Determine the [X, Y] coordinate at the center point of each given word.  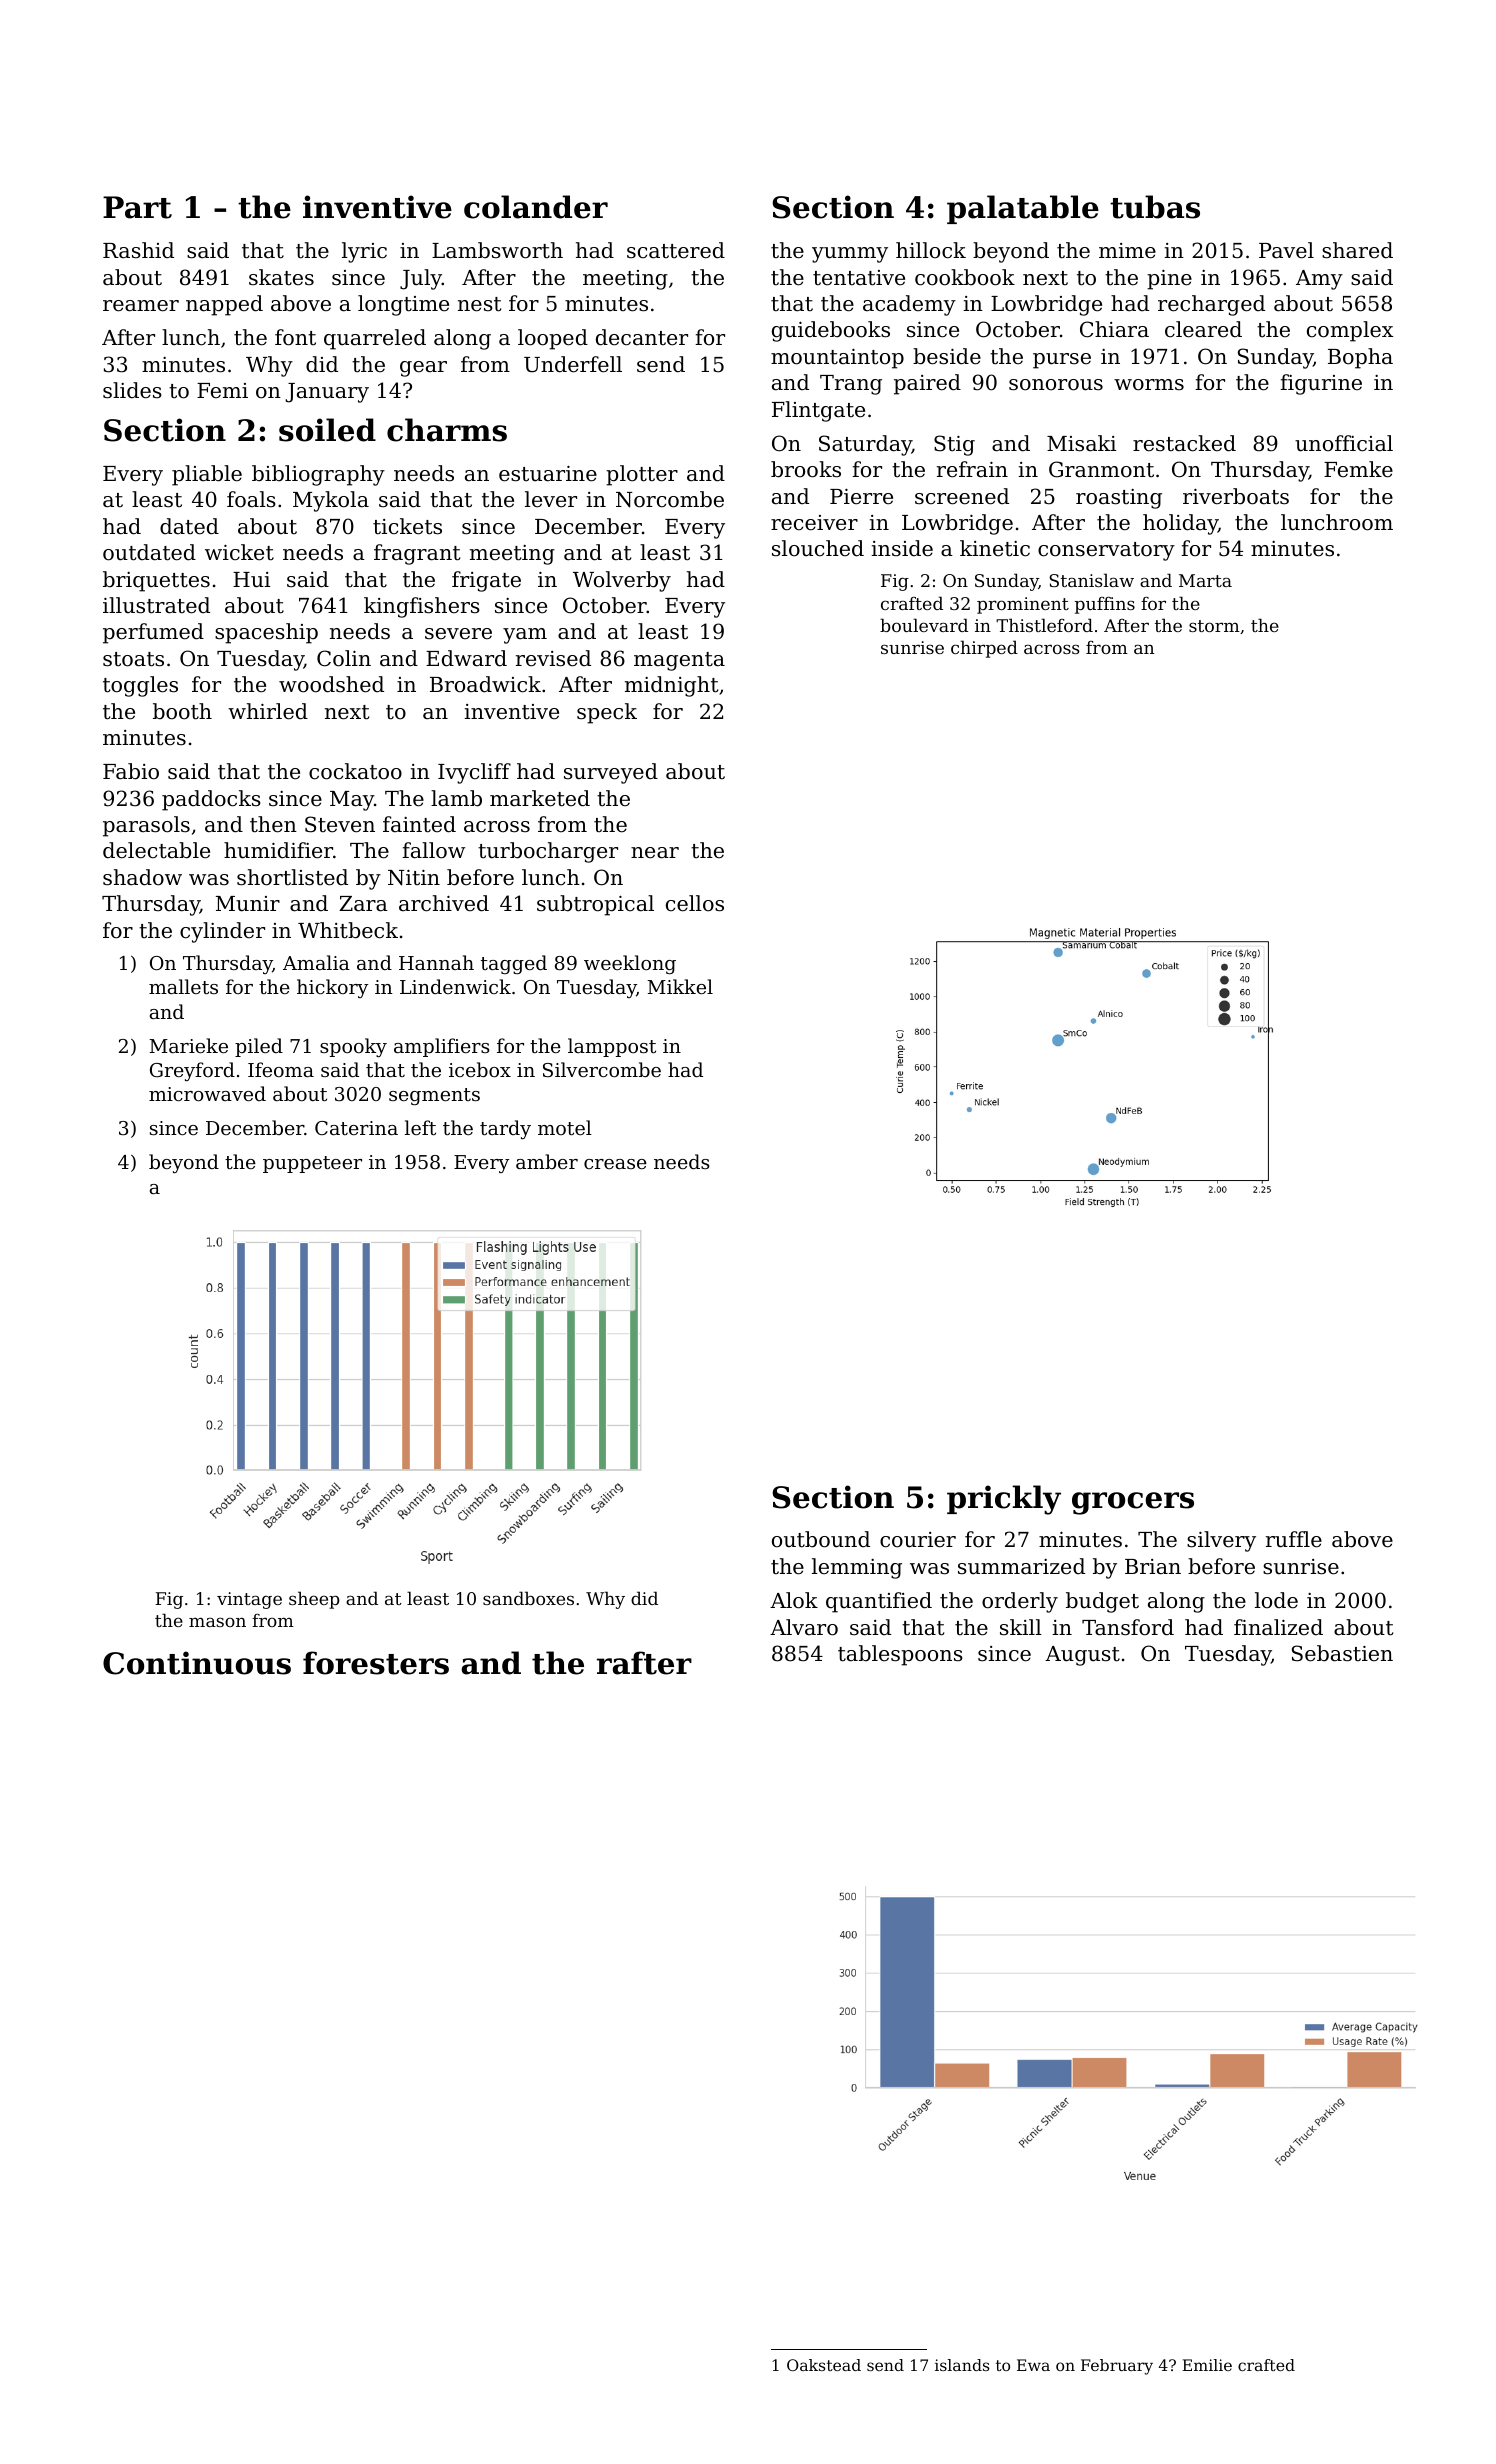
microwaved [207, 1093]
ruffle [1294, 1539]
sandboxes [528, 1598]
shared [1357, 250]
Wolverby [622, 581]
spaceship [266, 633]
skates [281, 277]
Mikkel [680, 986]
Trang [851, 385]
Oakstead [824, 2365]
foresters [376, 1663]
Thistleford [1044, 625]
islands [962, 2365]
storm [1214, 626]
